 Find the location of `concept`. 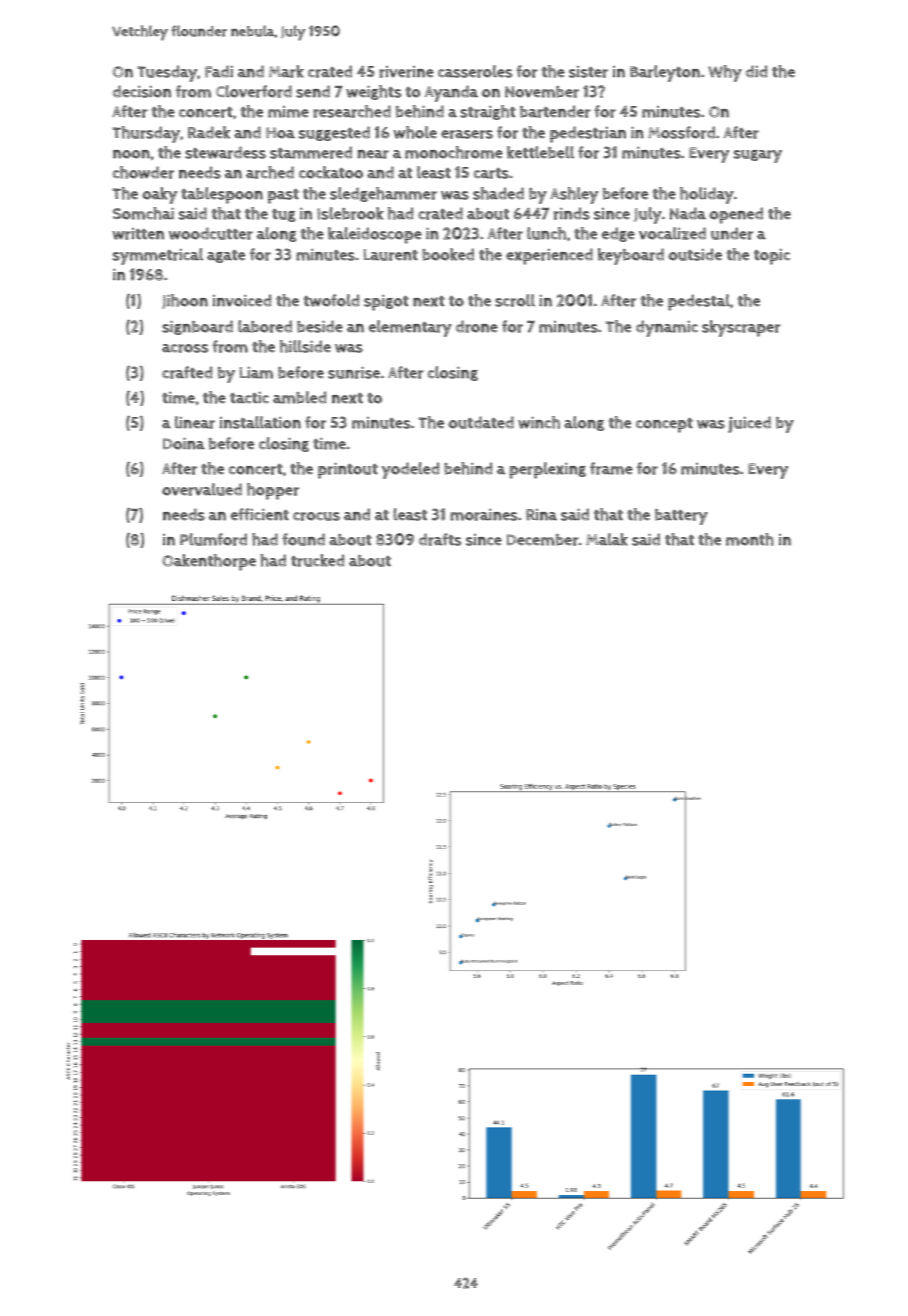

concept is located at coordinates (664, 425).
